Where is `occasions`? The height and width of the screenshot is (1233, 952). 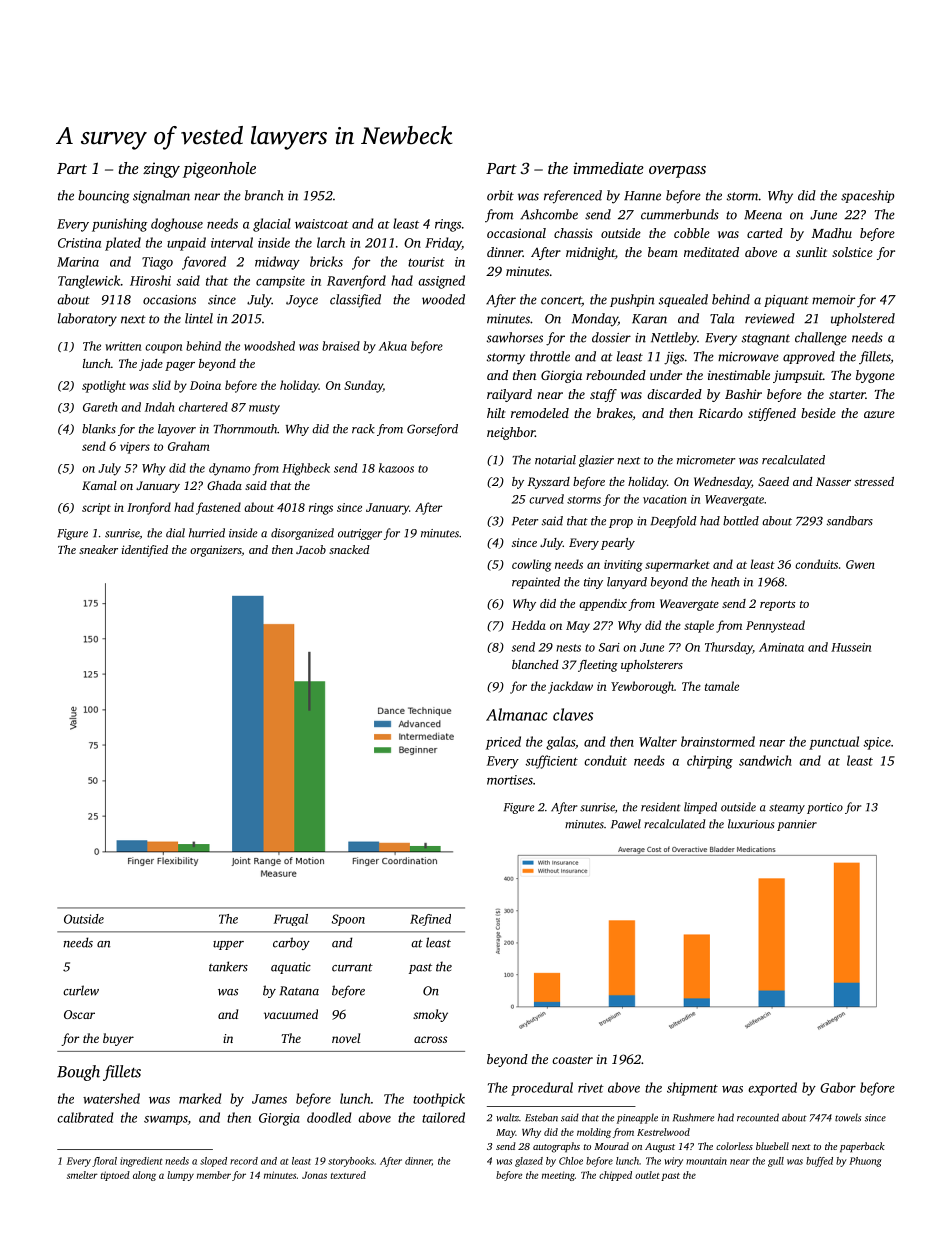
occasions is located at coordinates (169, 300).
